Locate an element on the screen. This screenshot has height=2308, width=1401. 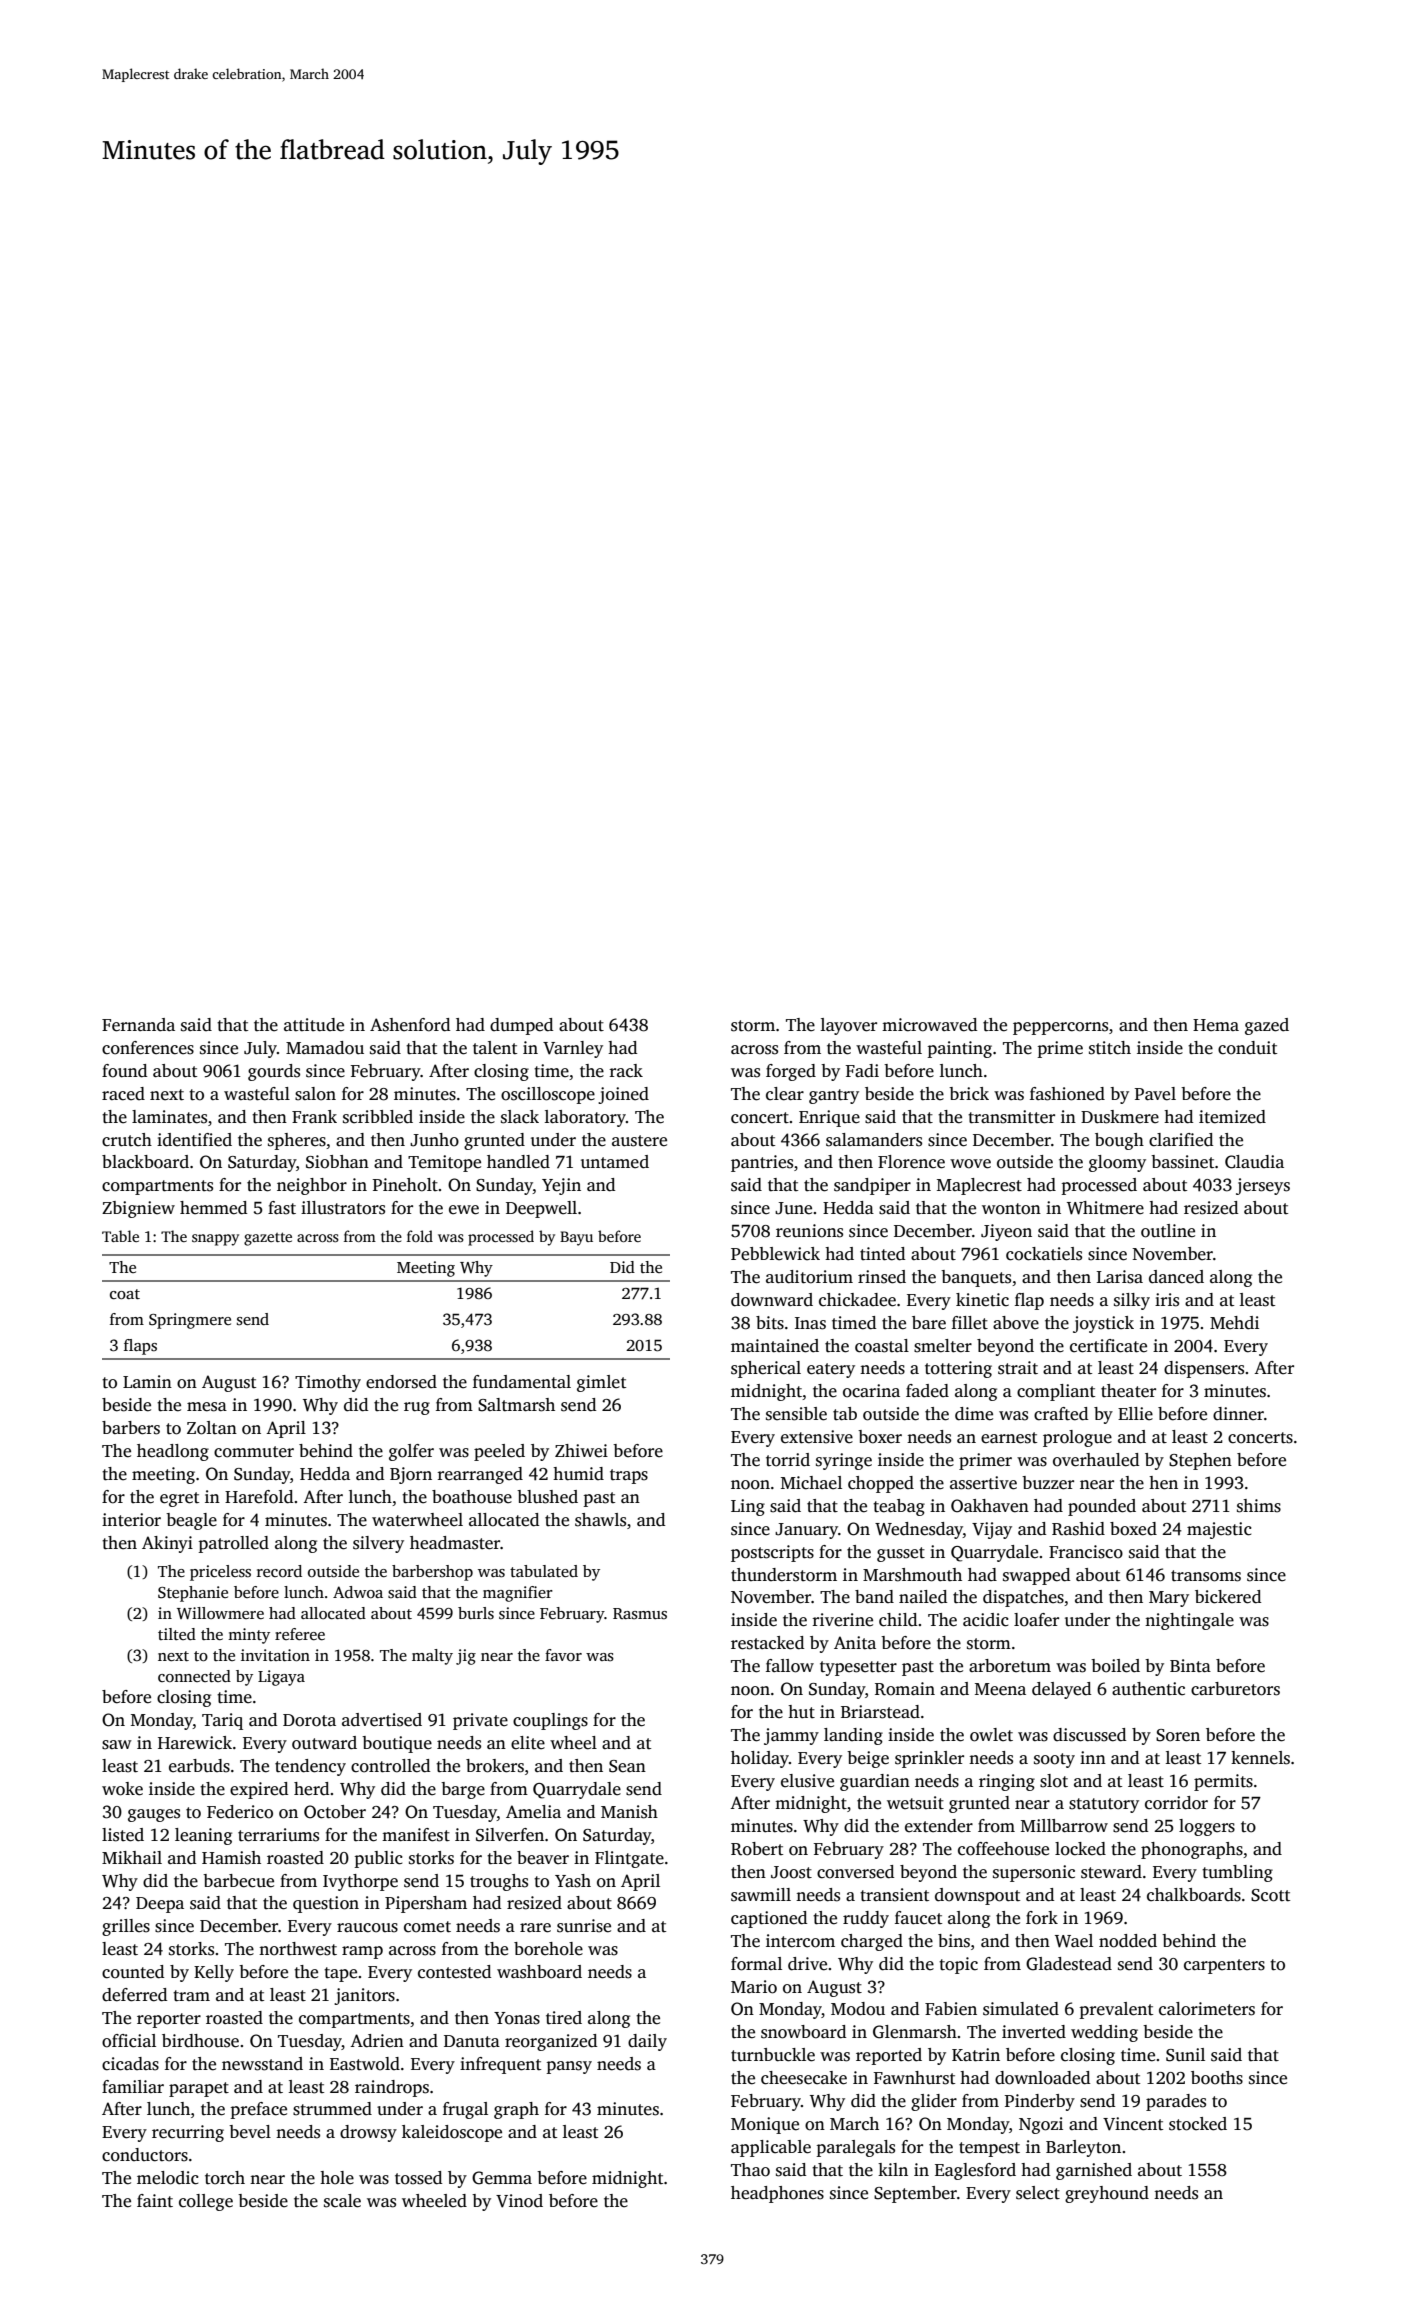
dumped is located at coordinates (521, 1026).
